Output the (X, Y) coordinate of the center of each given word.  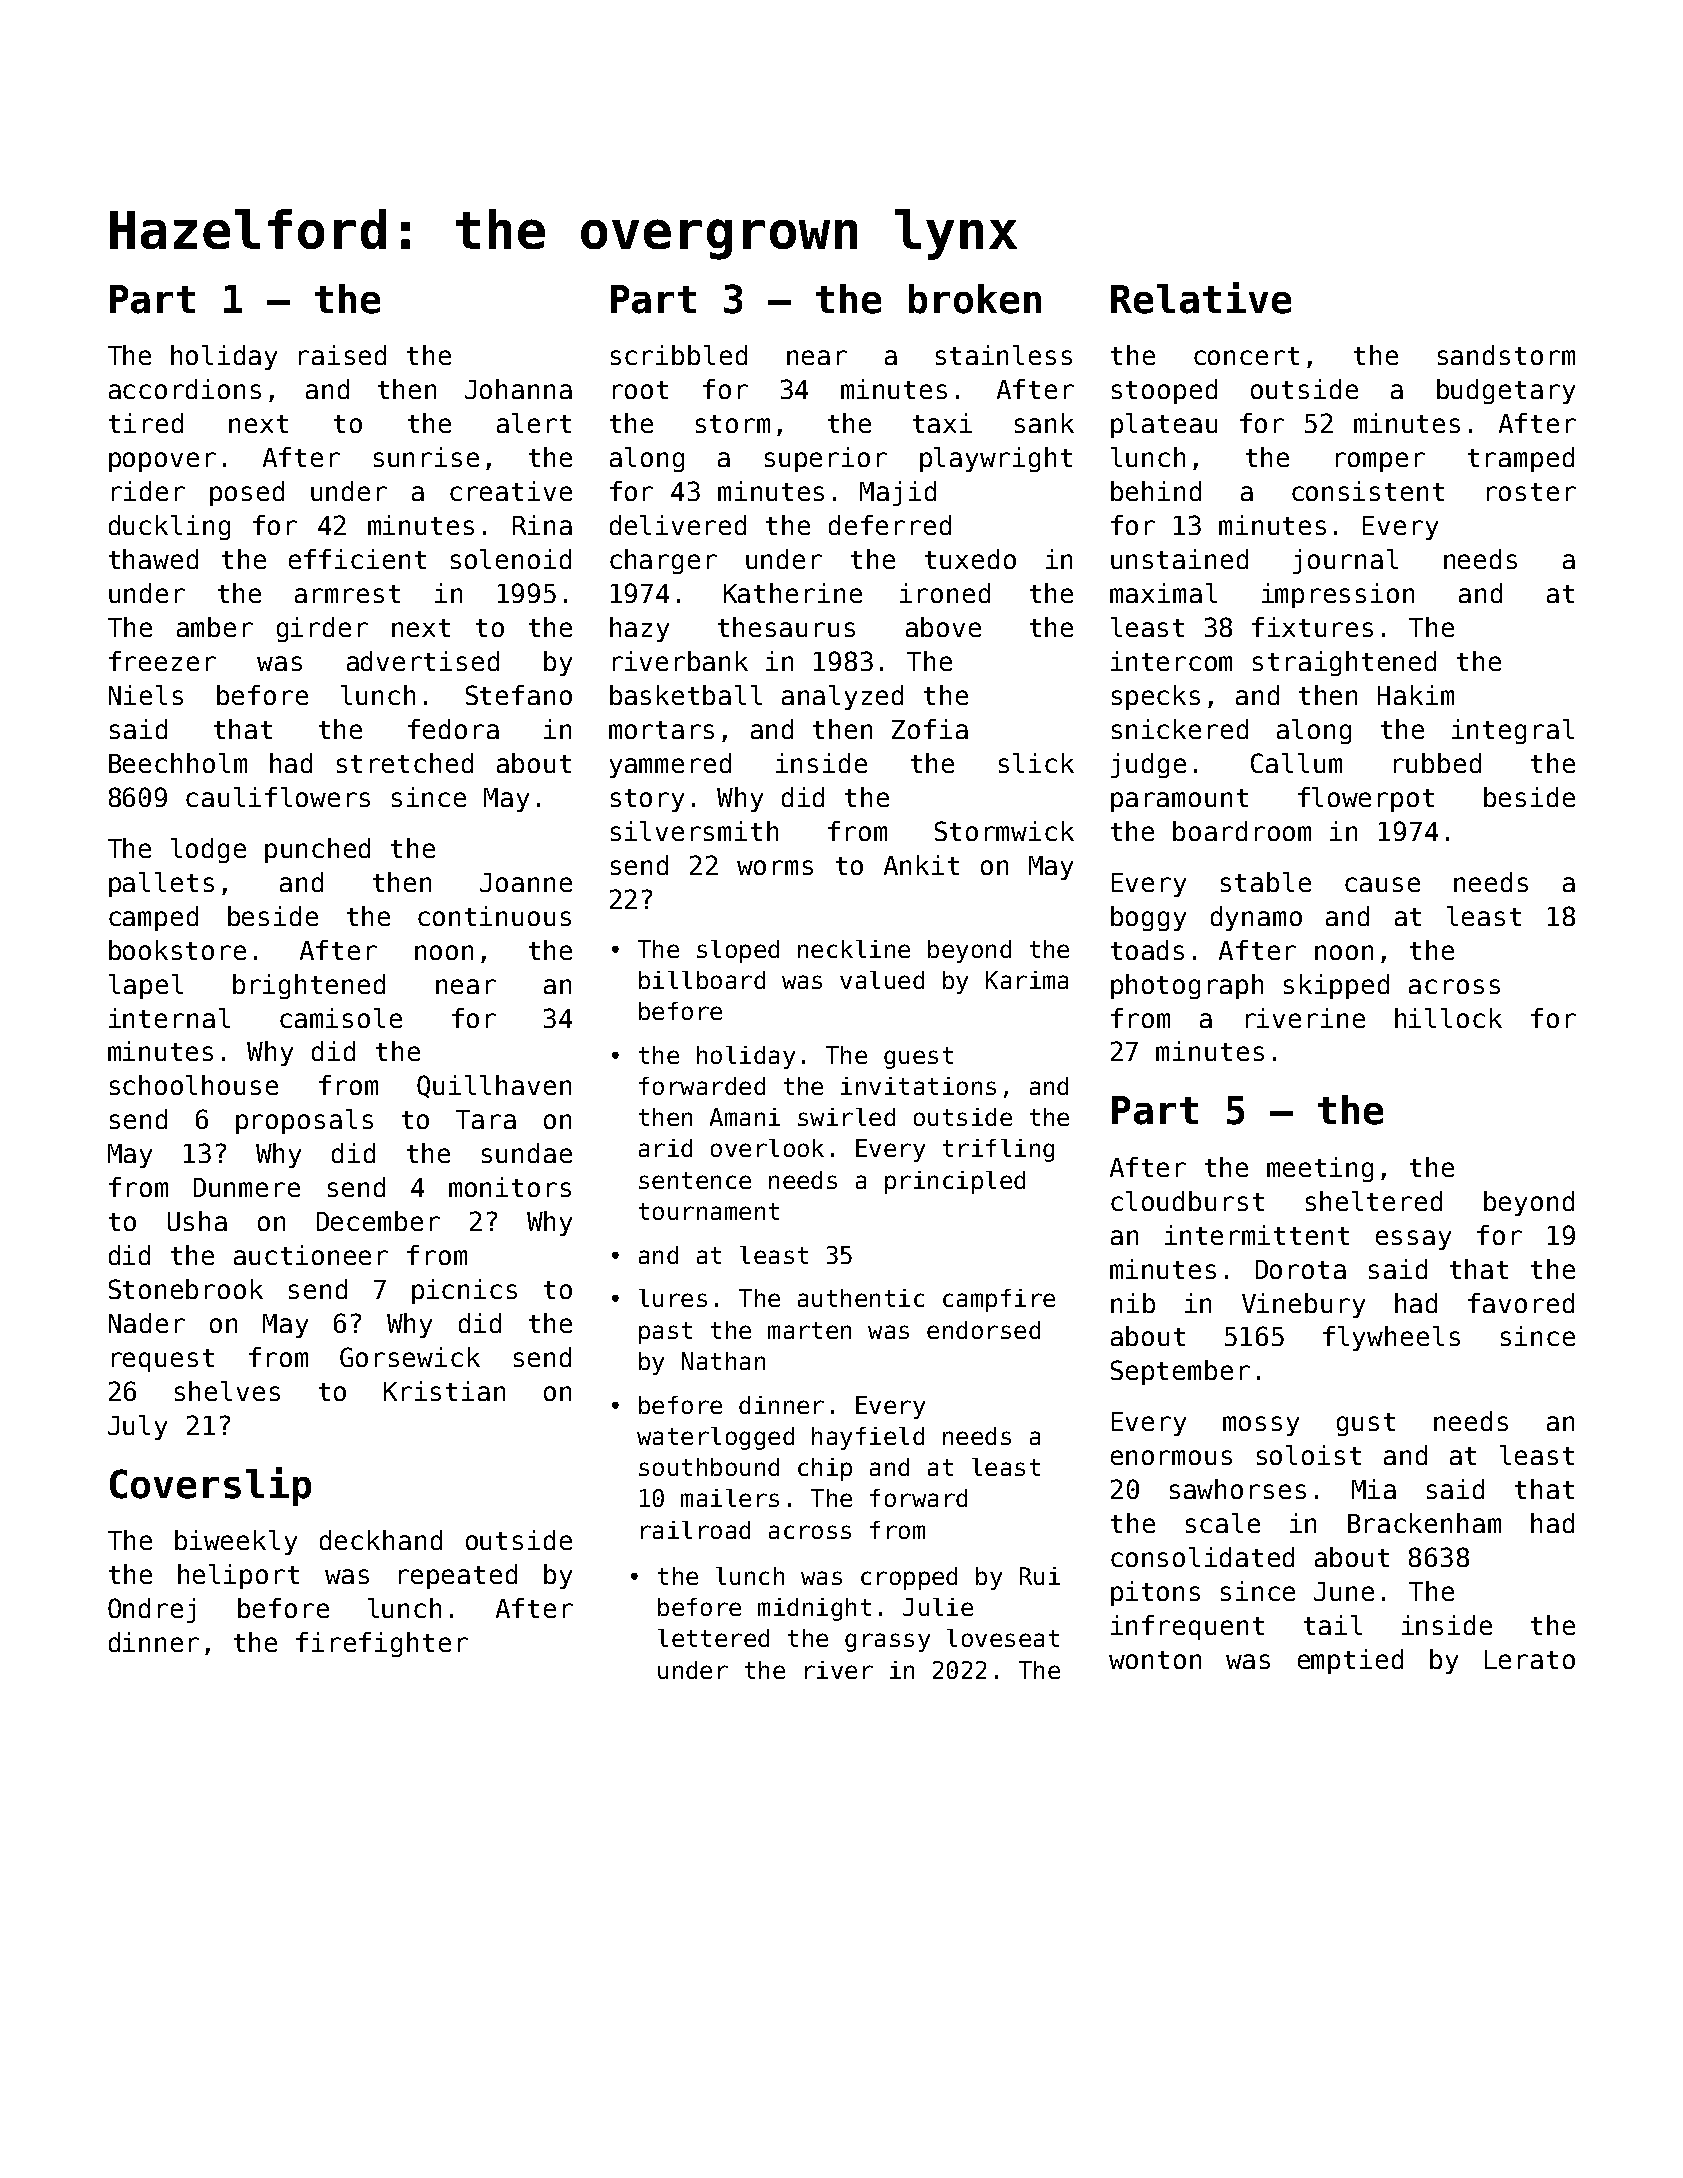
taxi (942, 423)
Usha (197, 1221)
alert (534, 423)
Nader (147, 1323)
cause (1382, 884)
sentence (695, 1180)
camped (153, 918)
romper (1380, 462)
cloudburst (1187, 1201)
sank (1044, 423)
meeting (1320, 1169)
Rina (542, 525)
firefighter (382, 1644)
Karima (1027, 980)
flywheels (1391, 1338)
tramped (1521, 459)
